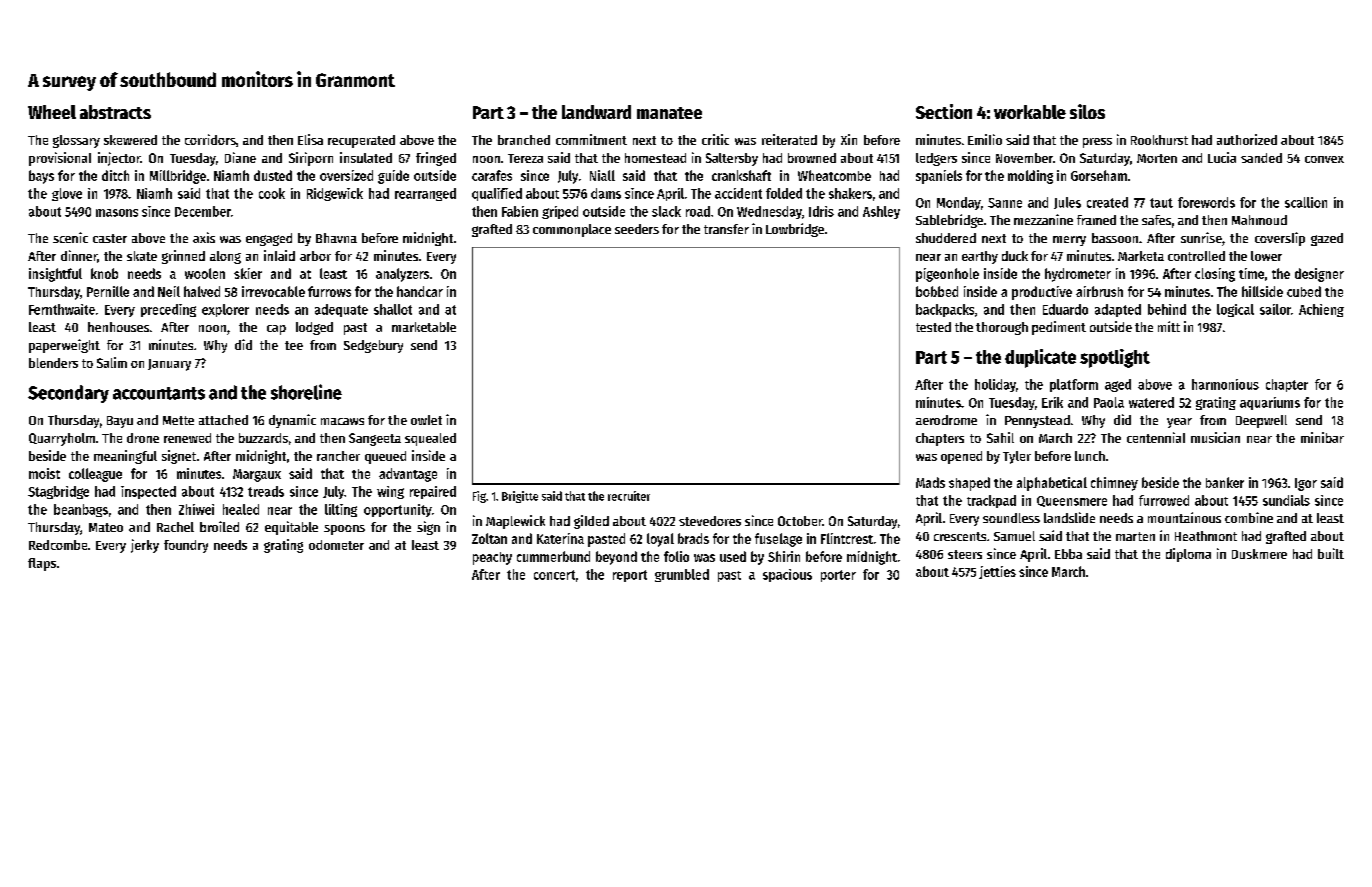  I want to click on jerky, so click(145, 546).
